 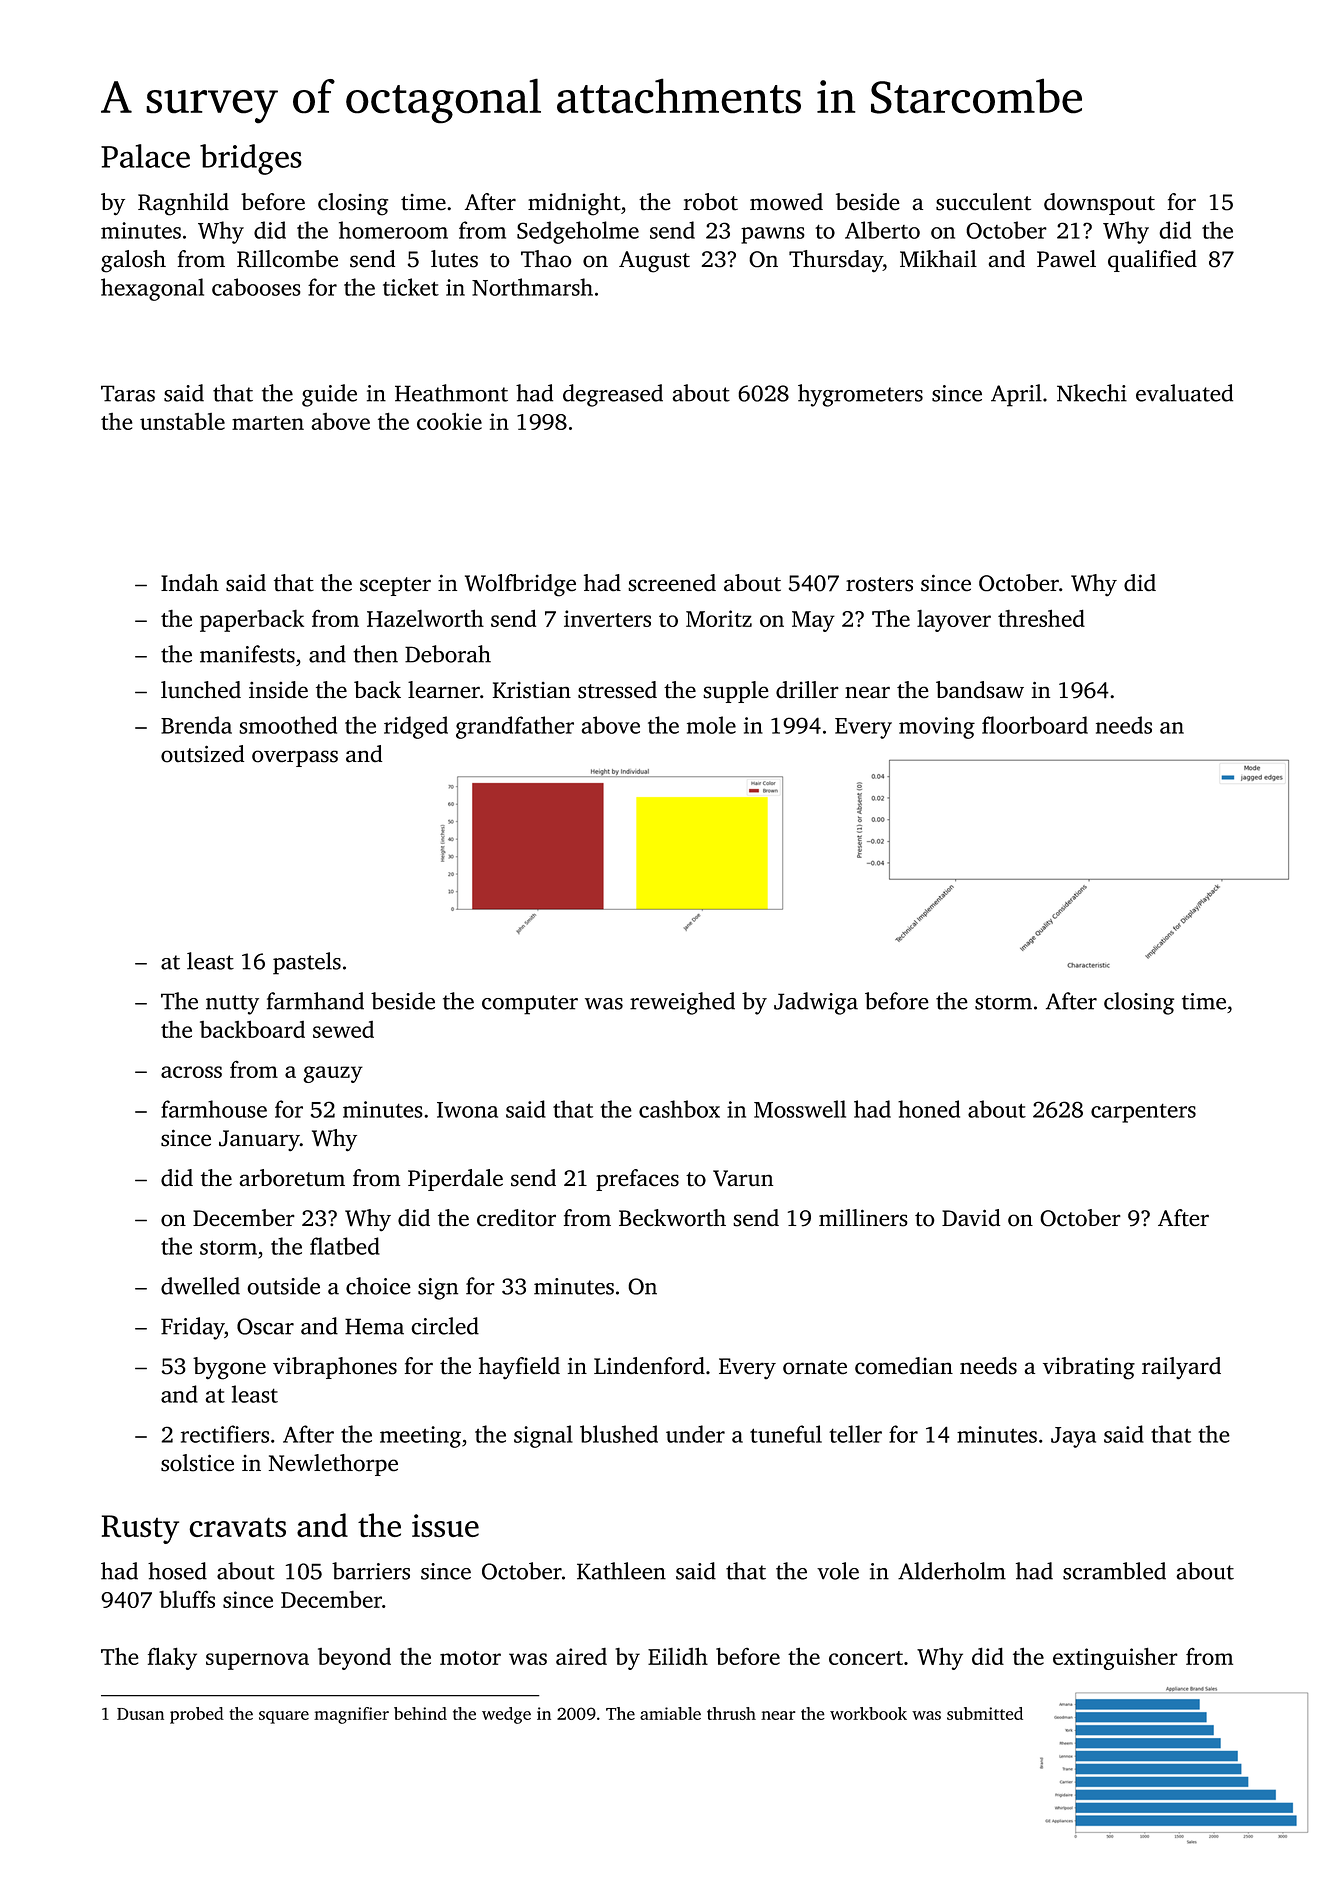 What do you see at coordinates (860, 395) in the screenshot?
I see `hygrometers` at bounding box center [860, 395].
